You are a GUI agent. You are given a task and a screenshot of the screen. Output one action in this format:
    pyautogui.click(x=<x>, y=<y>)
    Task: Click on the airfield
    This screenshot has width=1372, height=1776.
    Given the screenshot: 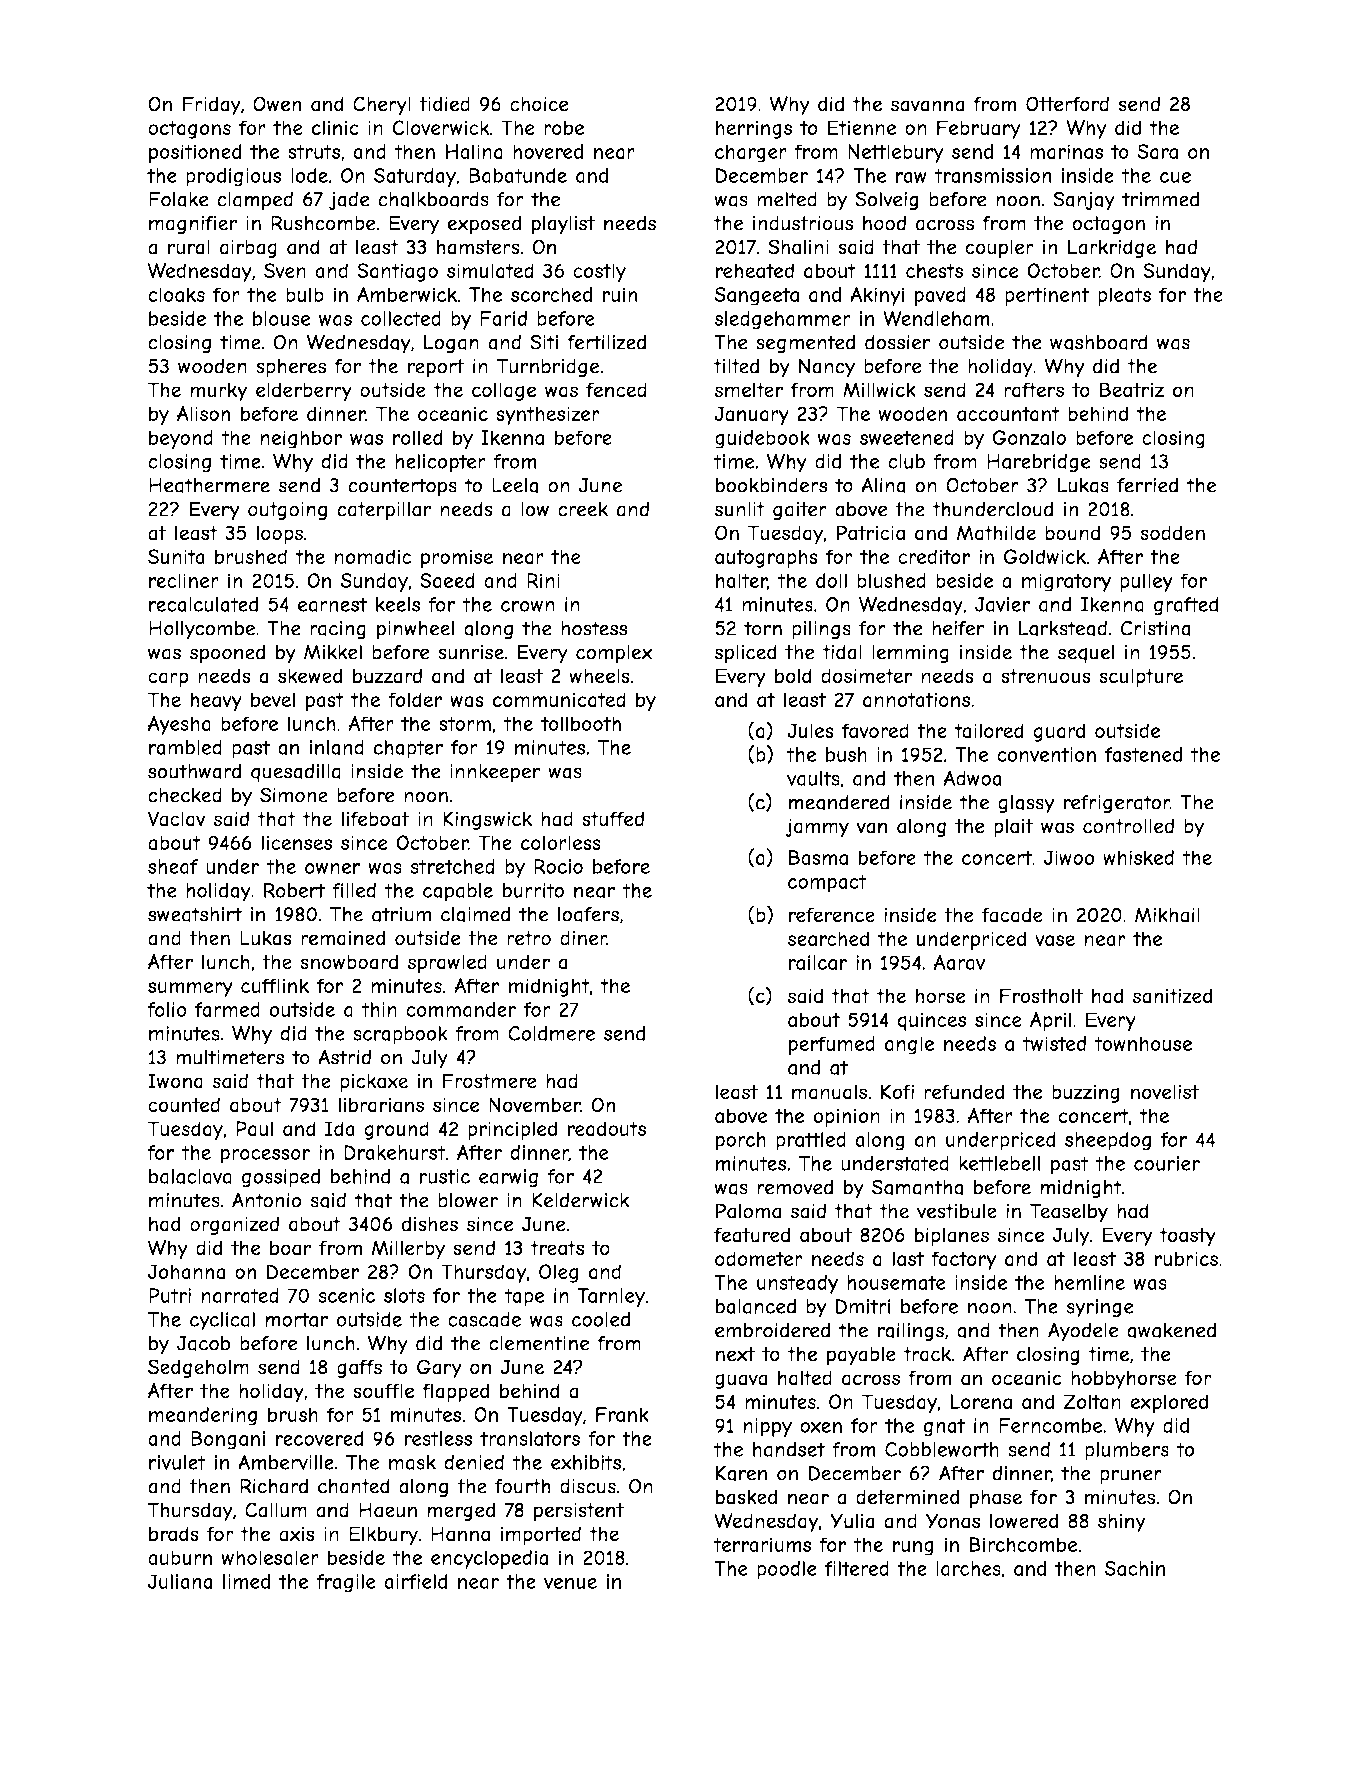 What is the action you would take?
    pyautogui.click(x=416, y=1581)
